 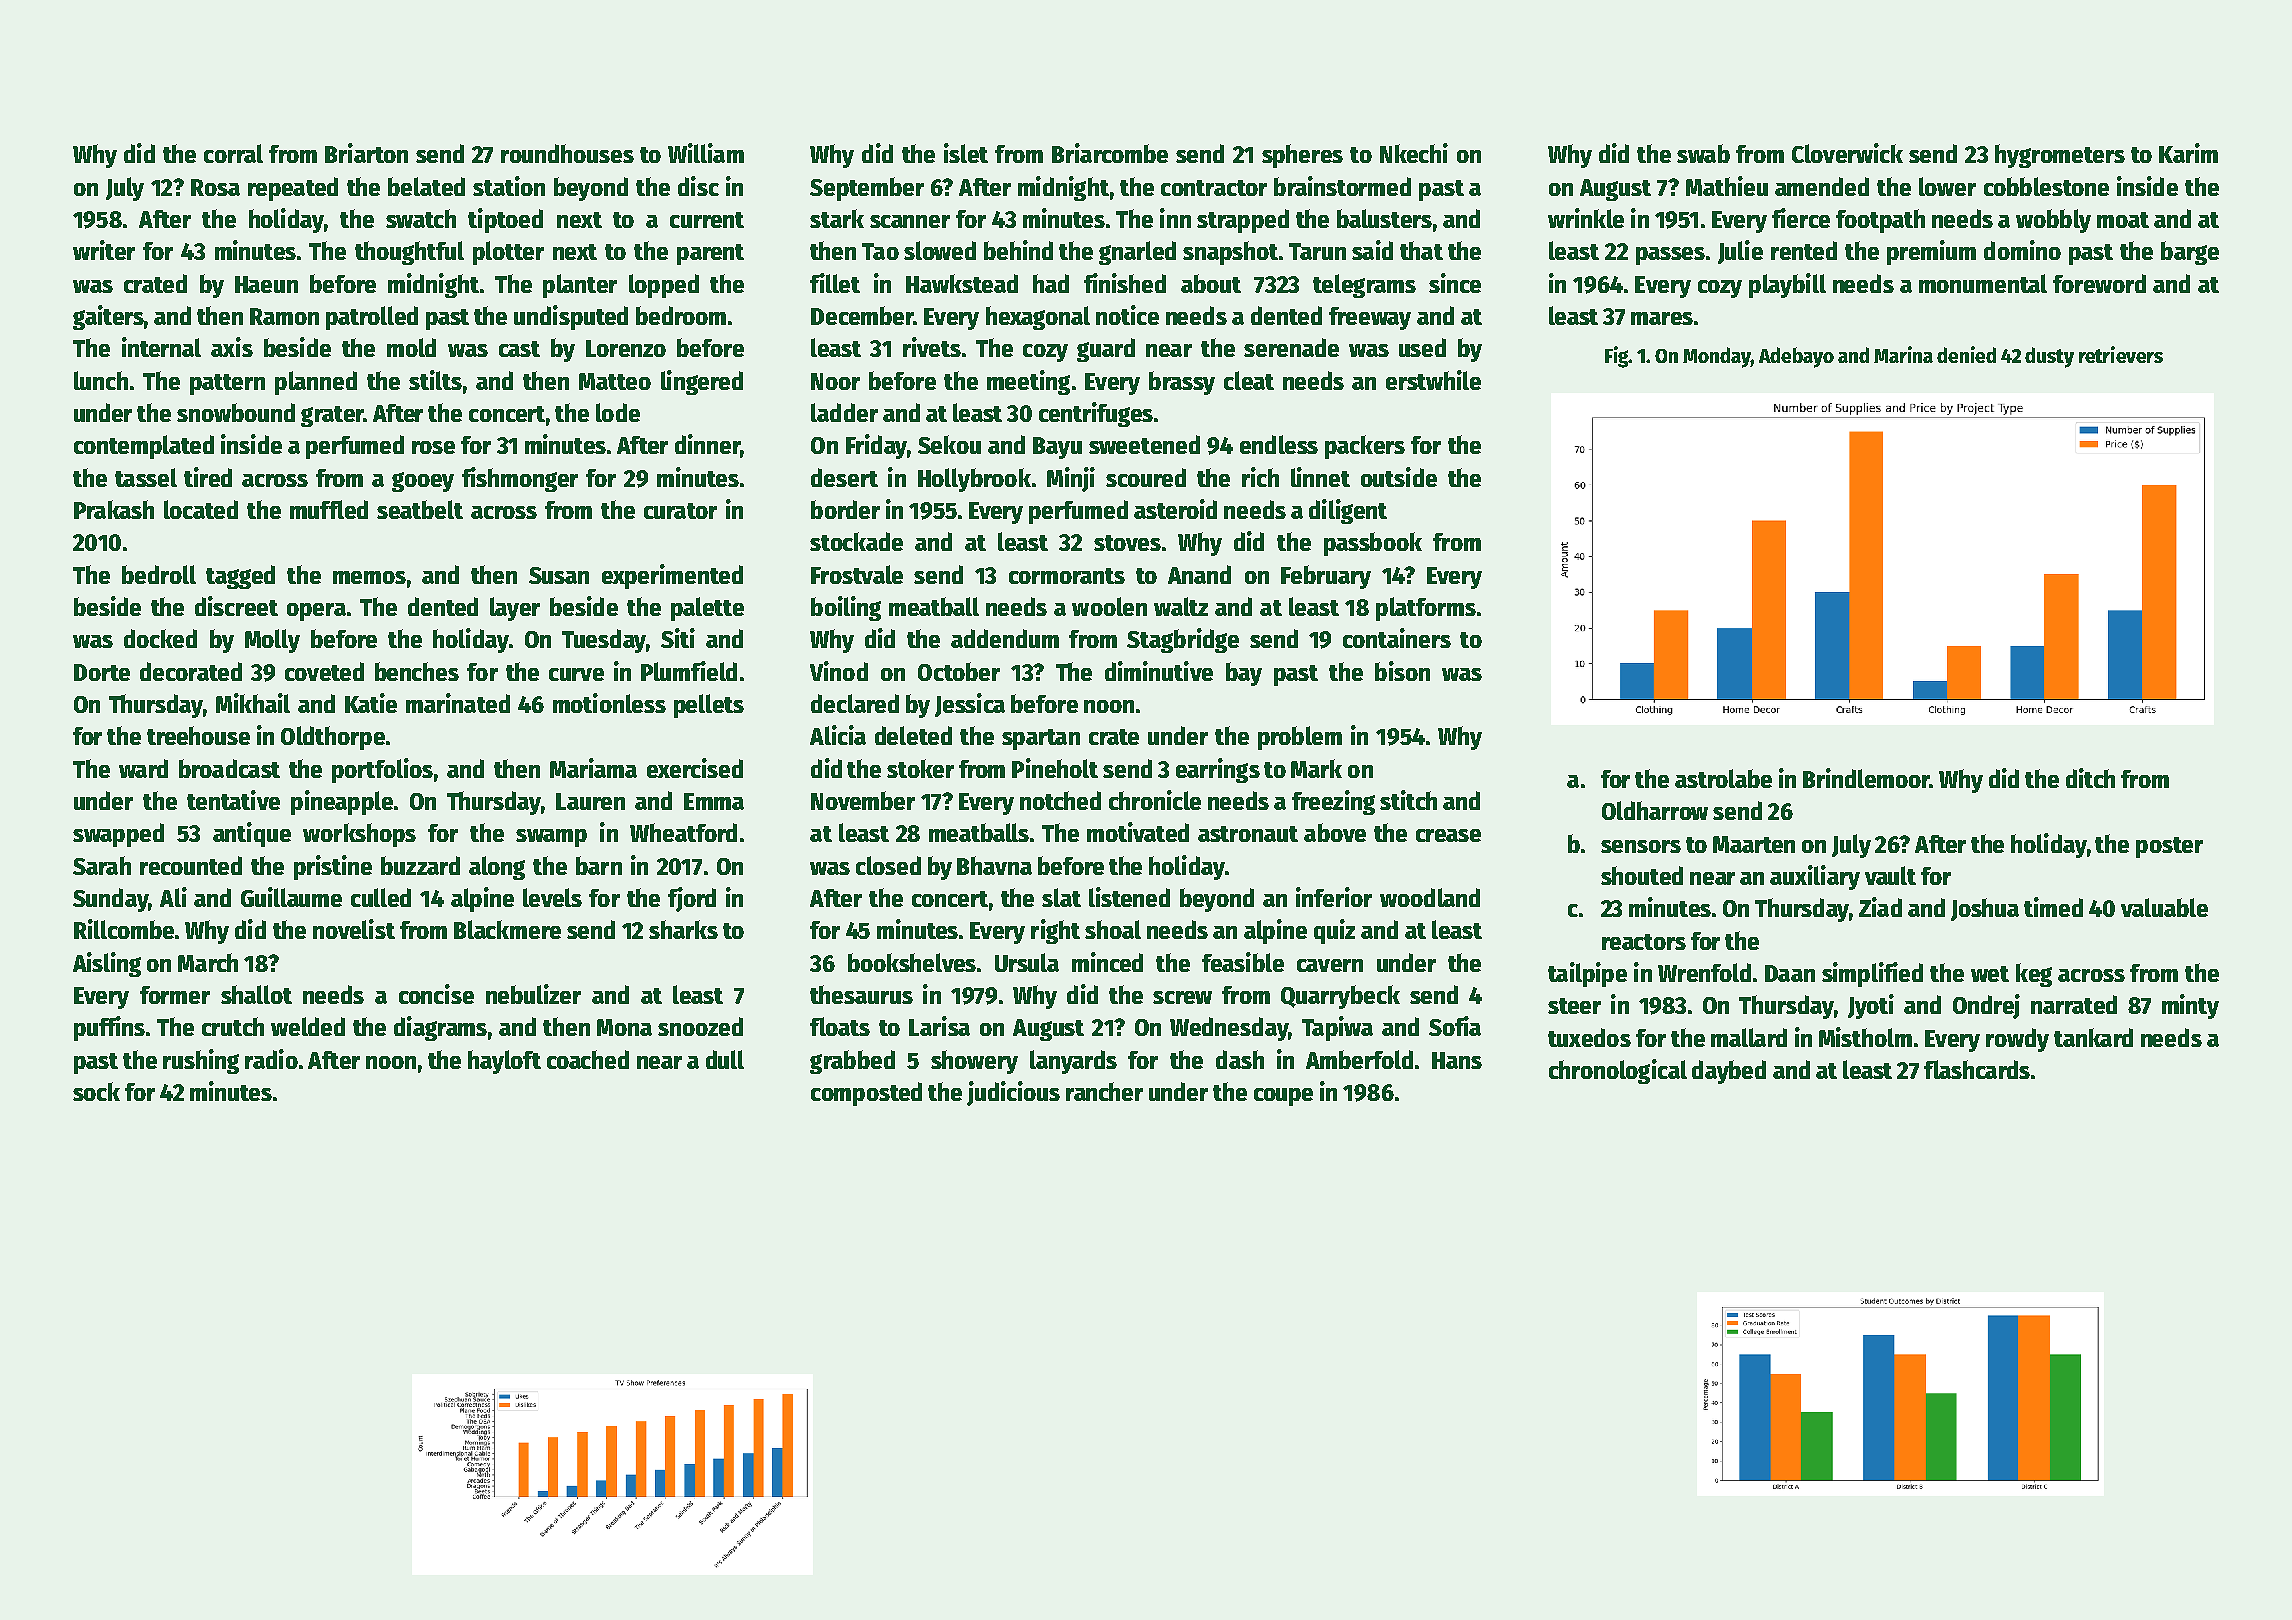 I want to click on telegrams, so click(x=1364, y=286).
